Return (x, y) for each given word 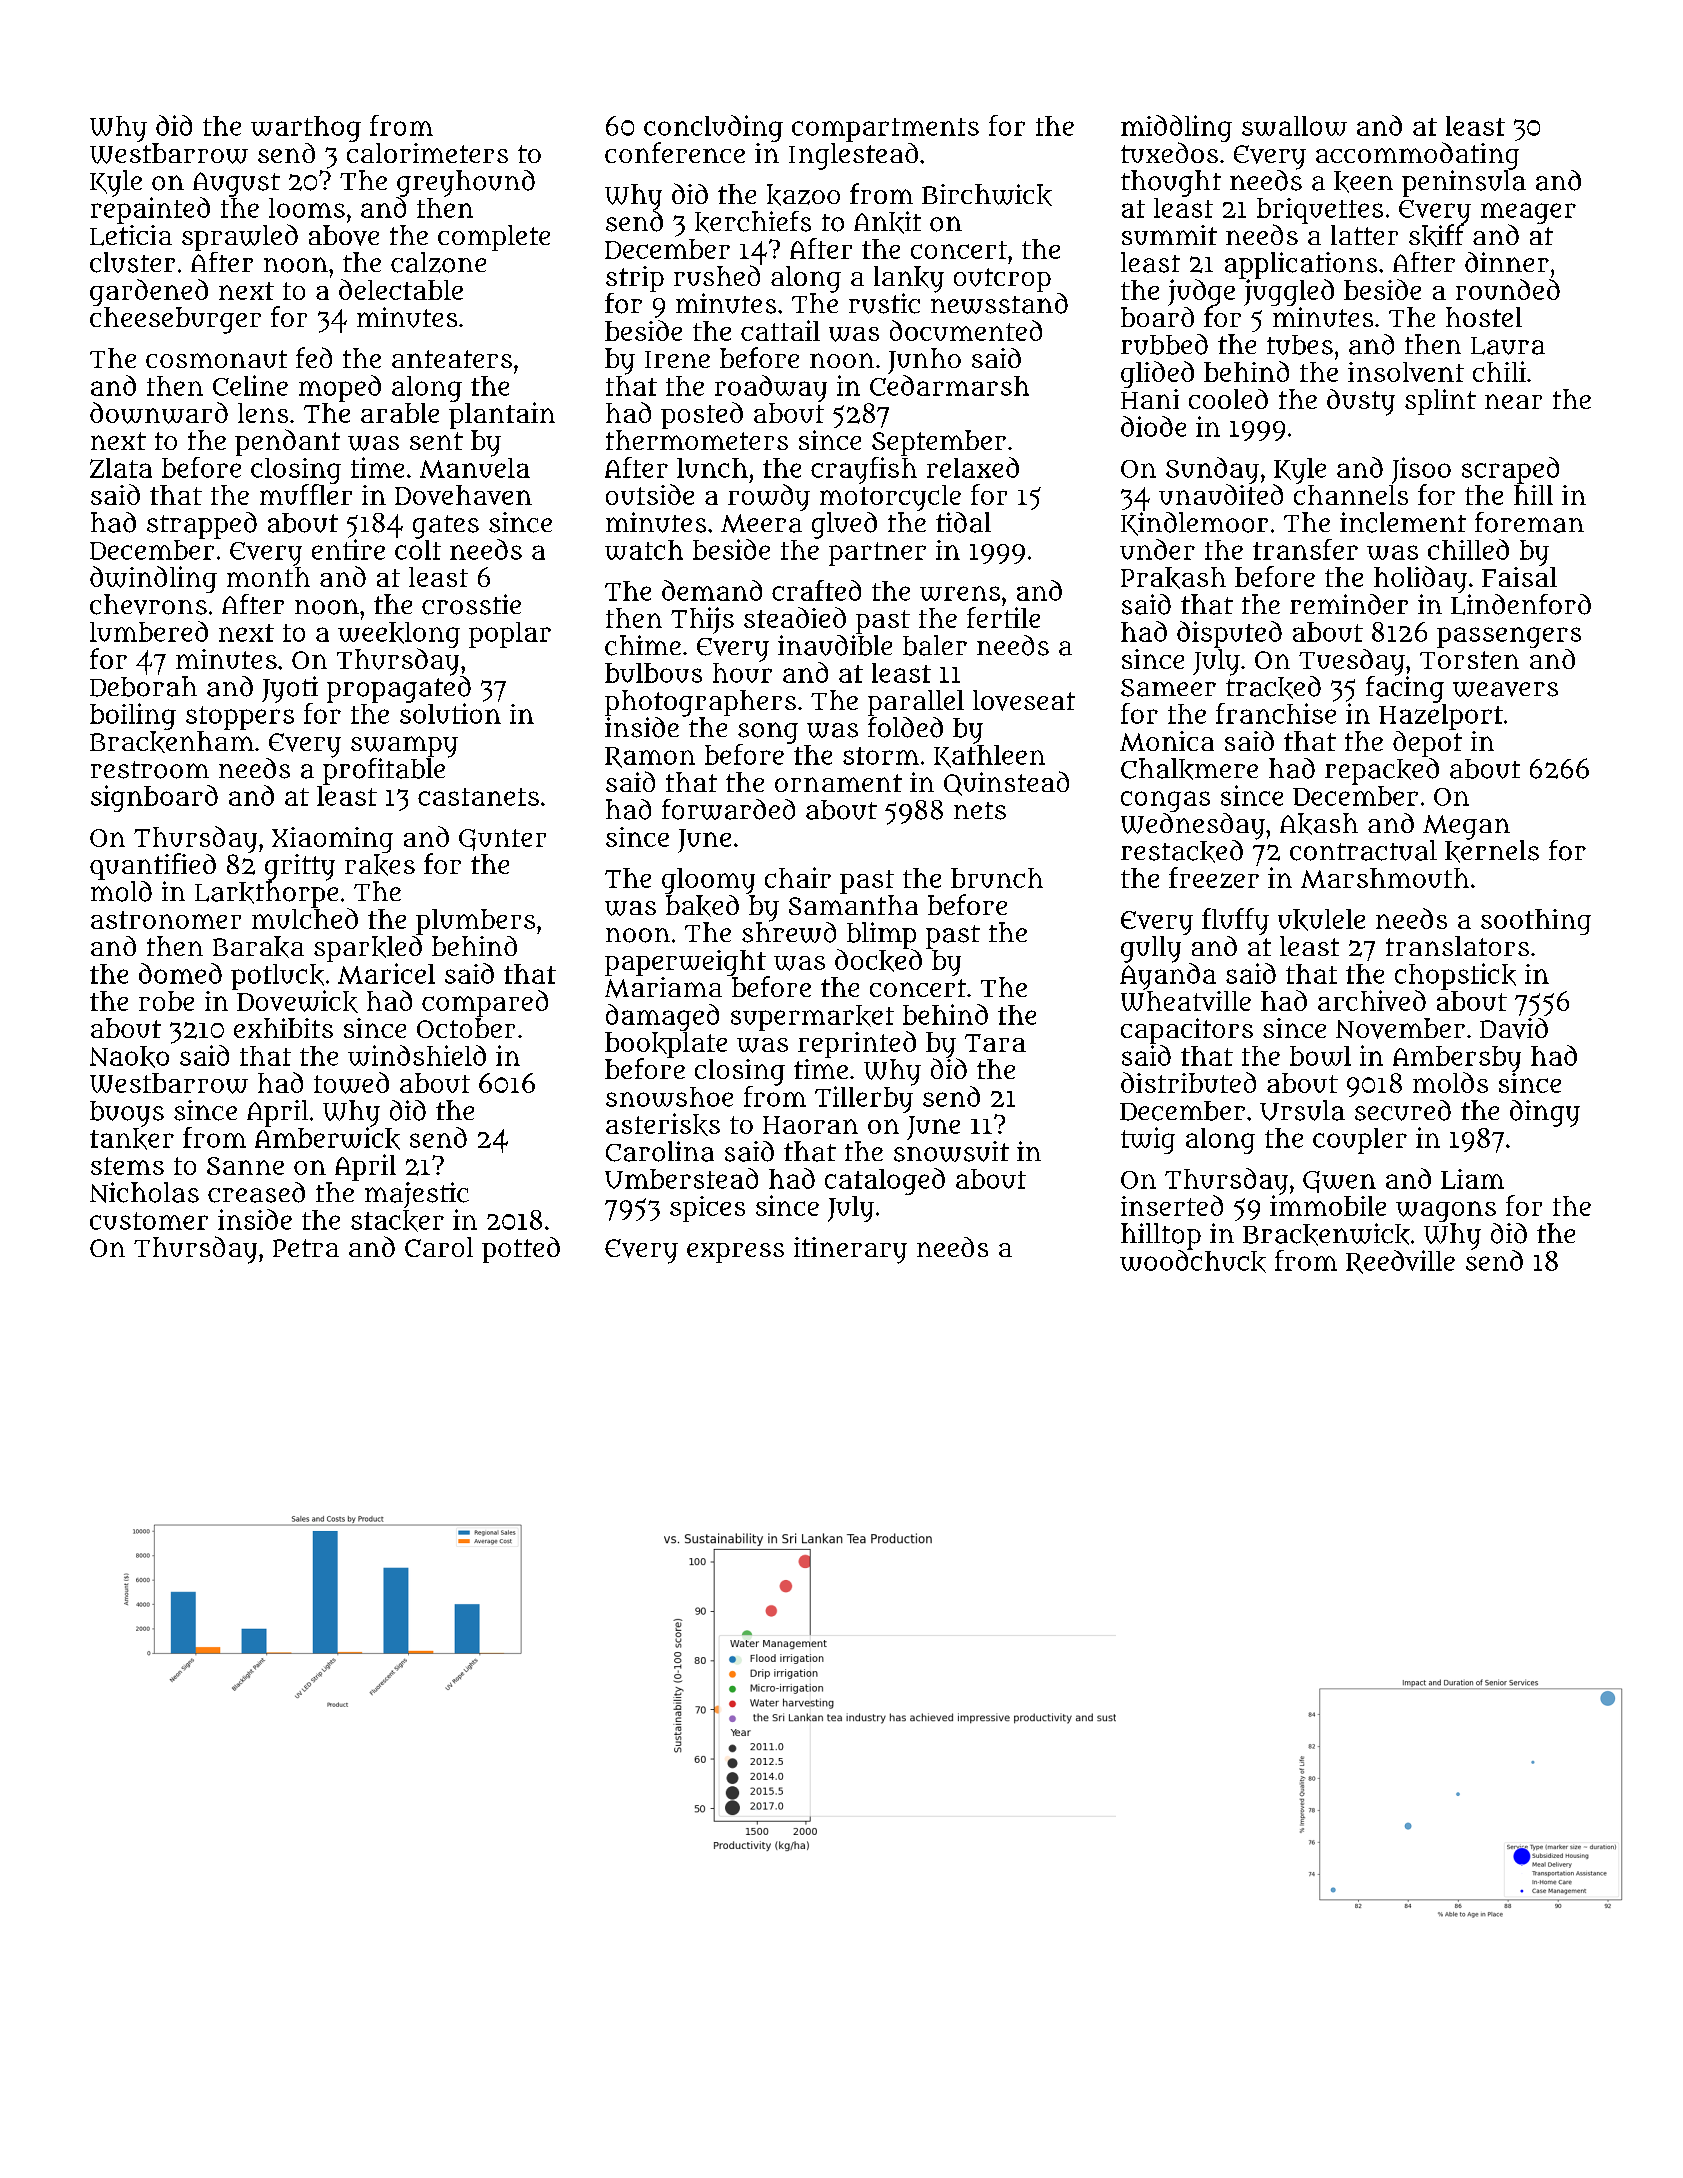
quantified (153, 866)
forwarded (728, 809)
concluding (713, 128)
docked (878, 960)
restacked (1182, 851)
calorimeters (427, 153)
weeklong (399, 635)
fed (314, 357)
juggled (1289, 292)
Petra (306, 1248)
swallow (1294, 126)
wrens (960, 593)
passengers (1509, 637)
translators (1457, 946)
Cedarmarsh (949, 385)
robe (166, 1001)
